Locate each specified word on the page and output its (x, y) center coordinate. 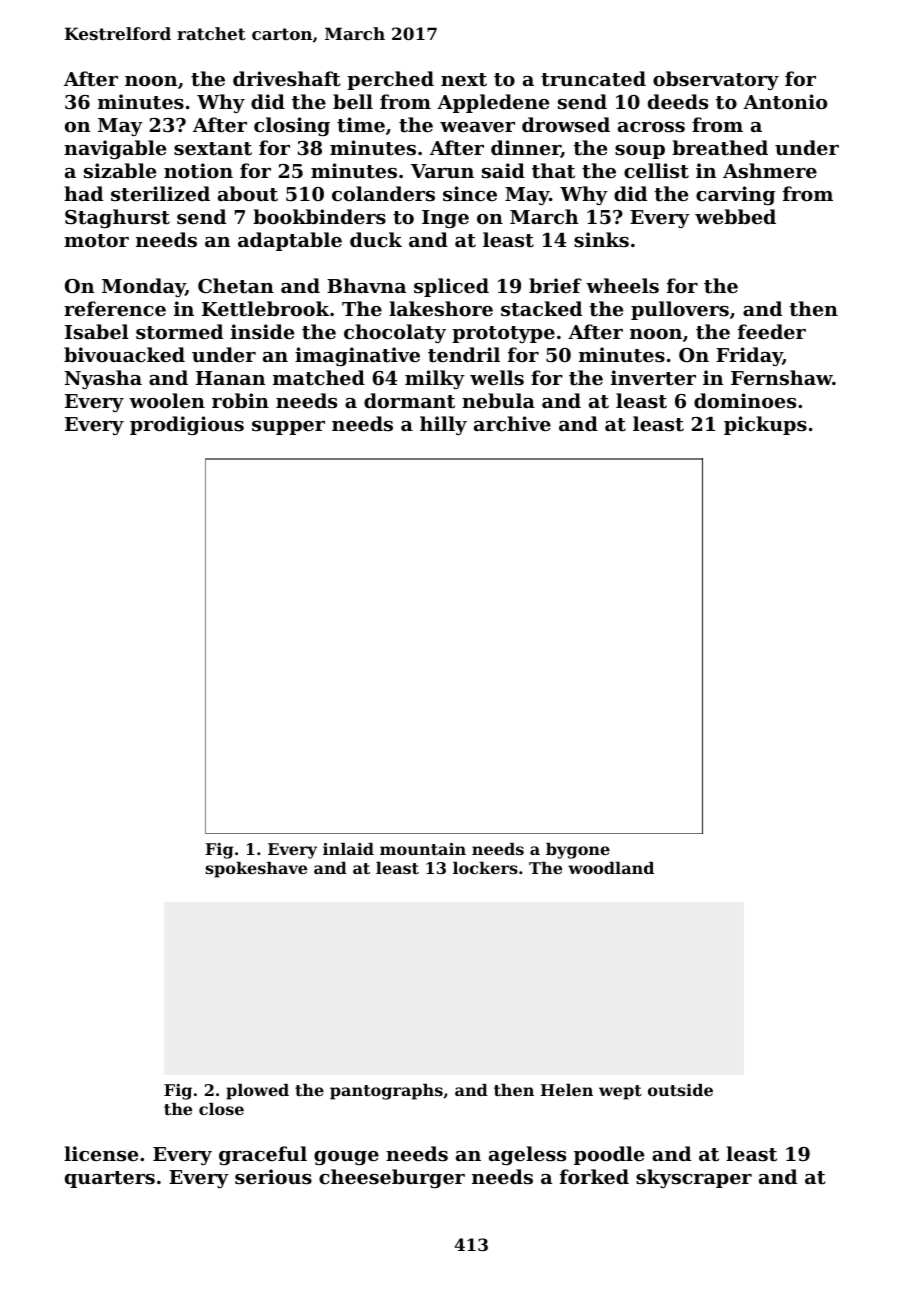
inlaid (348, 849)
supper (288, 428)
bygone (578, 851)
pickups (765, 425)
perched (390, 80)
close (221, 1109)
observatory (716, 80)
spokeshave (256, 870)
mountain (423, 849)
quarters (110, 1179)
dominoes (745, 401)
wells (497, 377)
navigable (115, 149)
